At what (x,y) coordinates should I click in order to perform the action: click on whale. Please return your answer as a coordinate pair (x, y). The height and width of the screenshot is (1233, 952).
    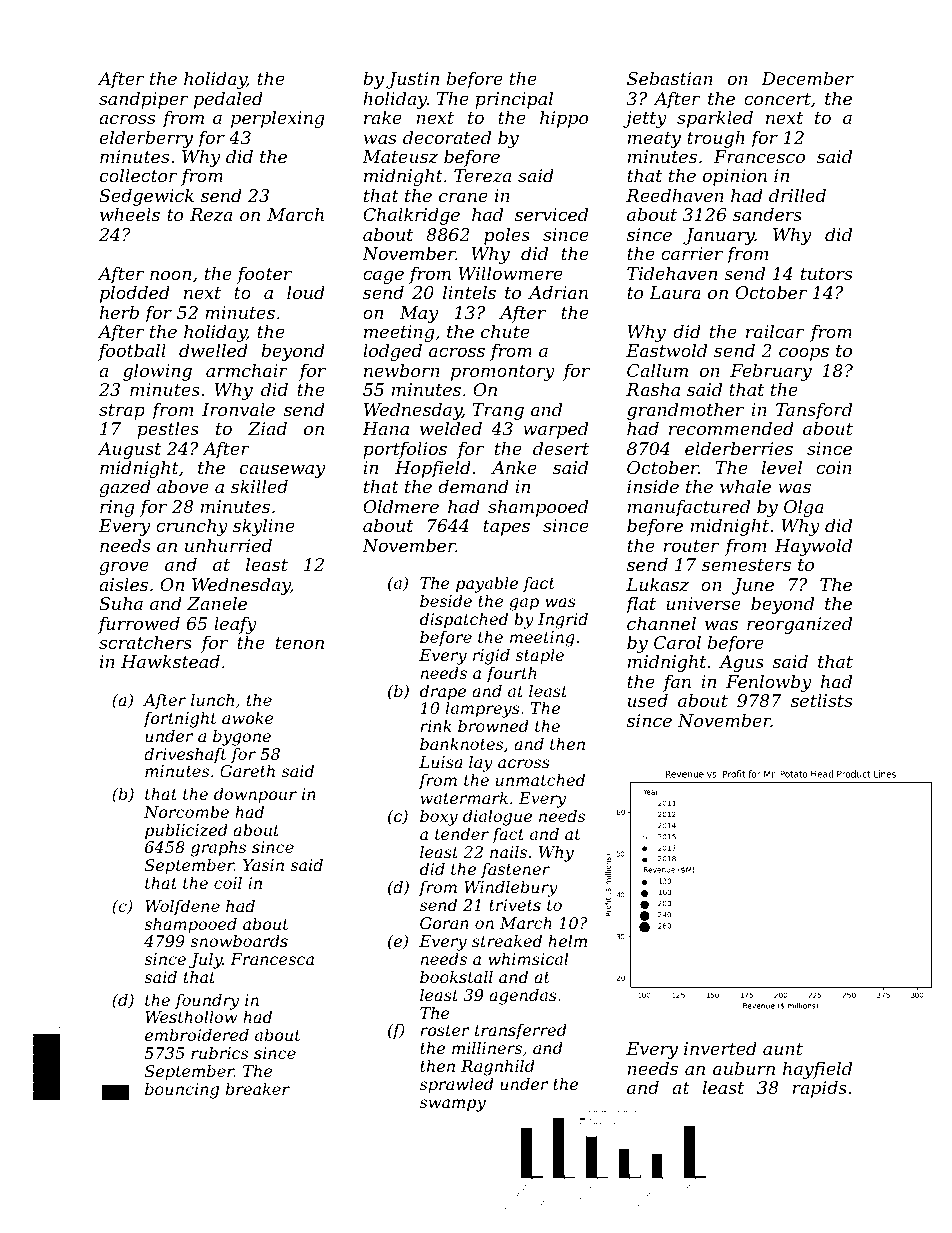
    Looking at the image, I should click on (745, 486).
